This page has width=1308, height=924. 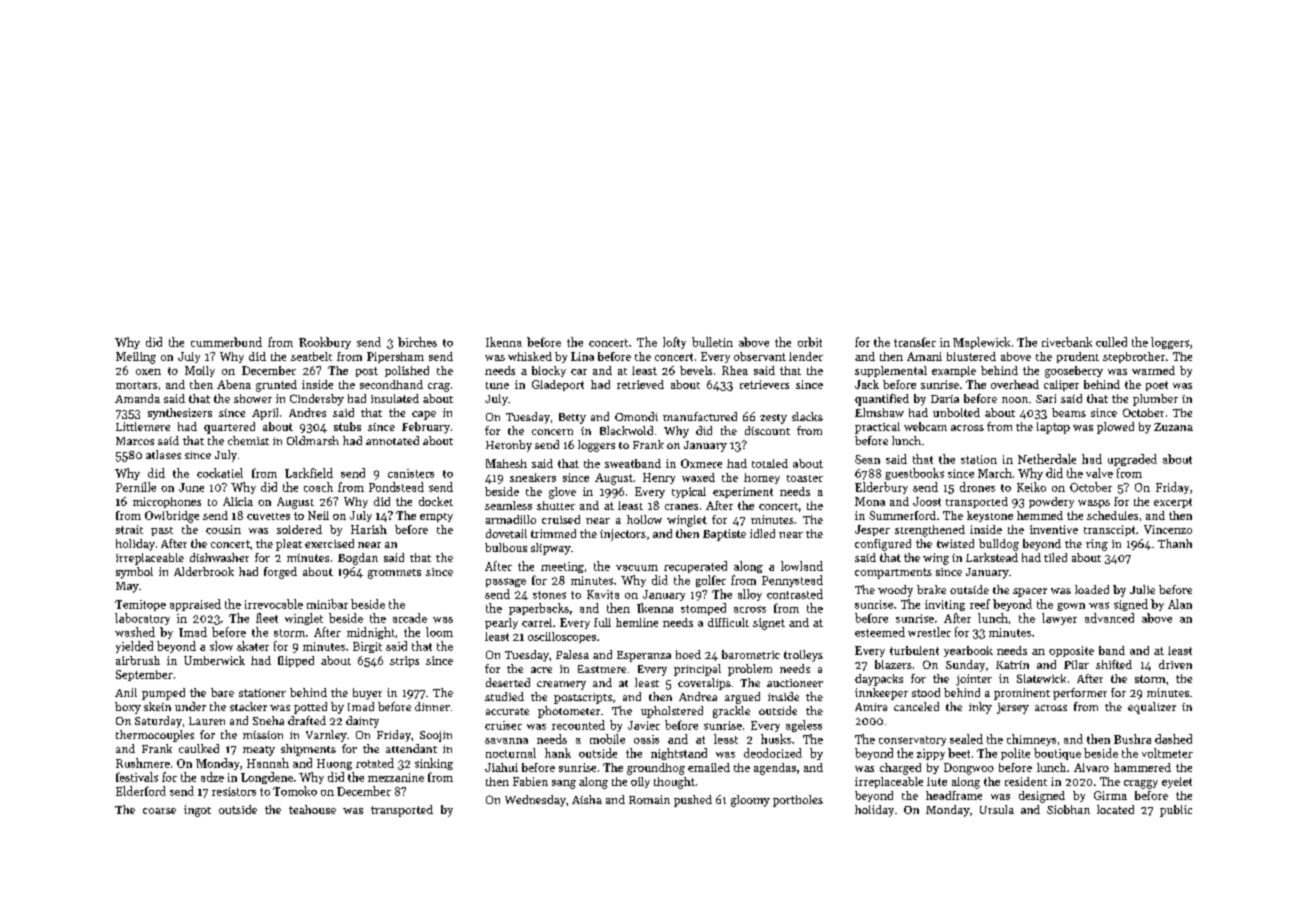 What do you see at coordinates (1111, 342) in the page?
I see `culled` at bounding box center [1111, 342].
